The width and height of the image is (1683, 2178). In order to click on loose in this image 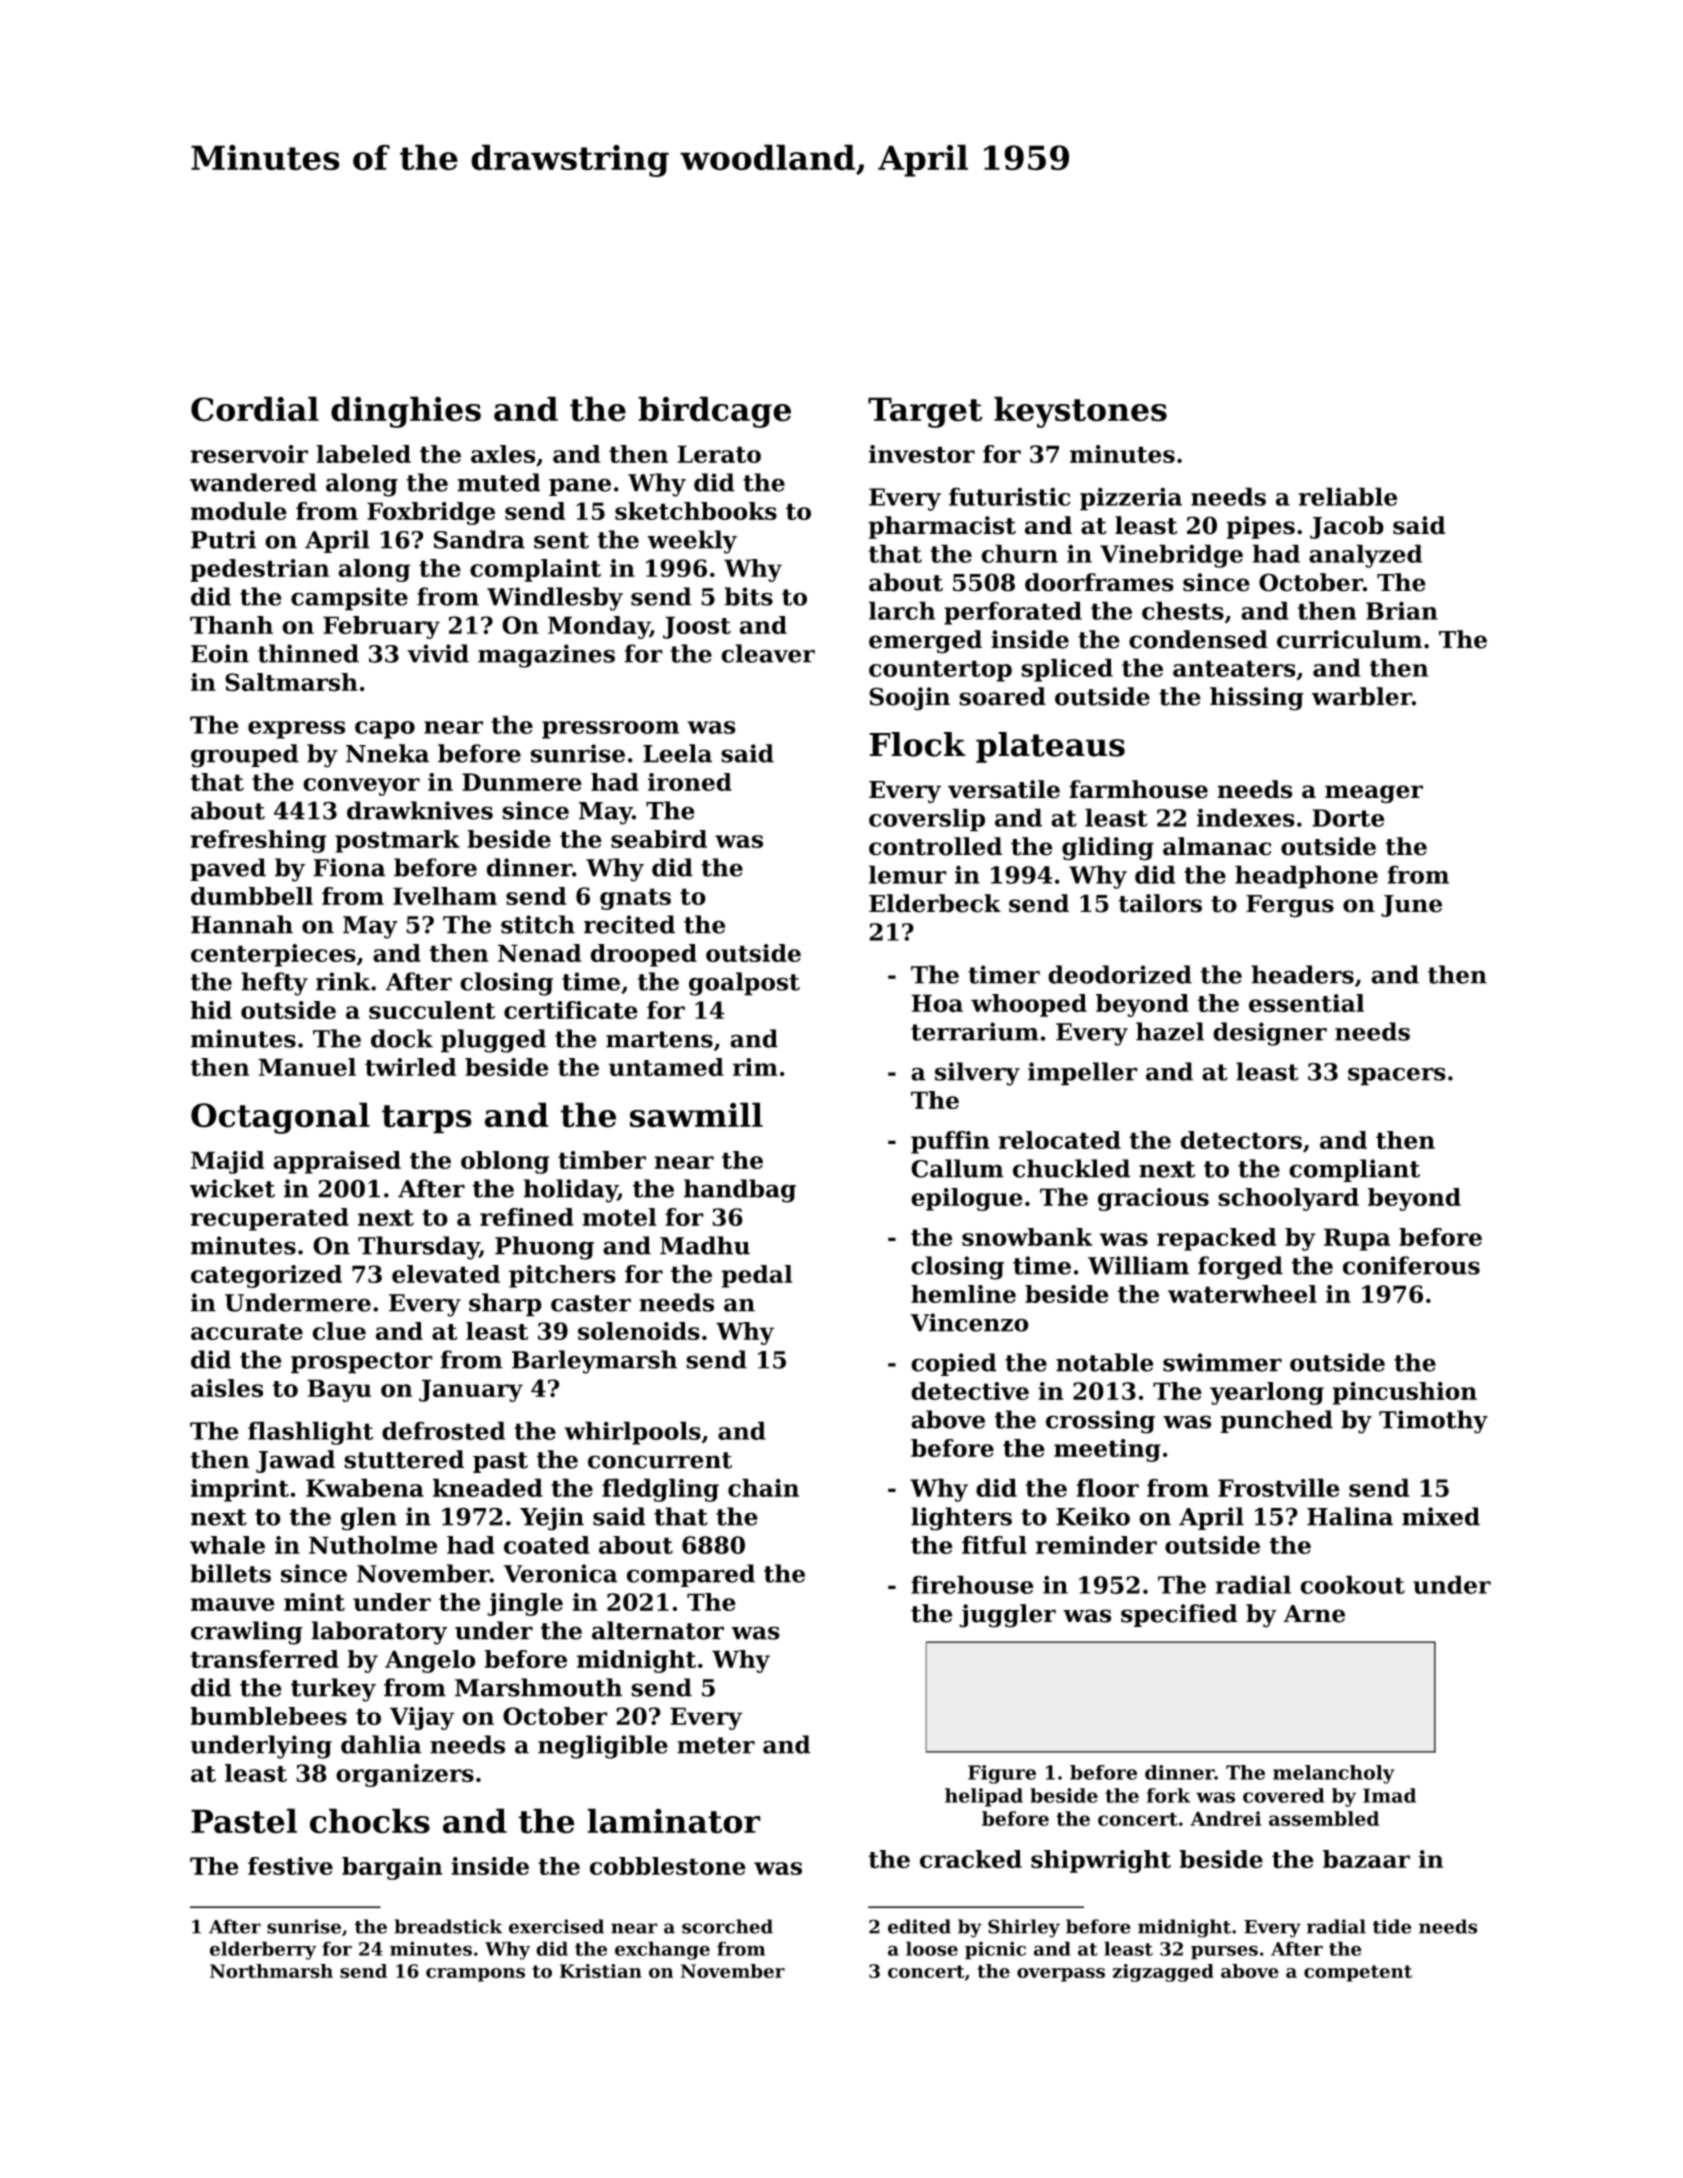, I will do `click(932, 1948)`.
